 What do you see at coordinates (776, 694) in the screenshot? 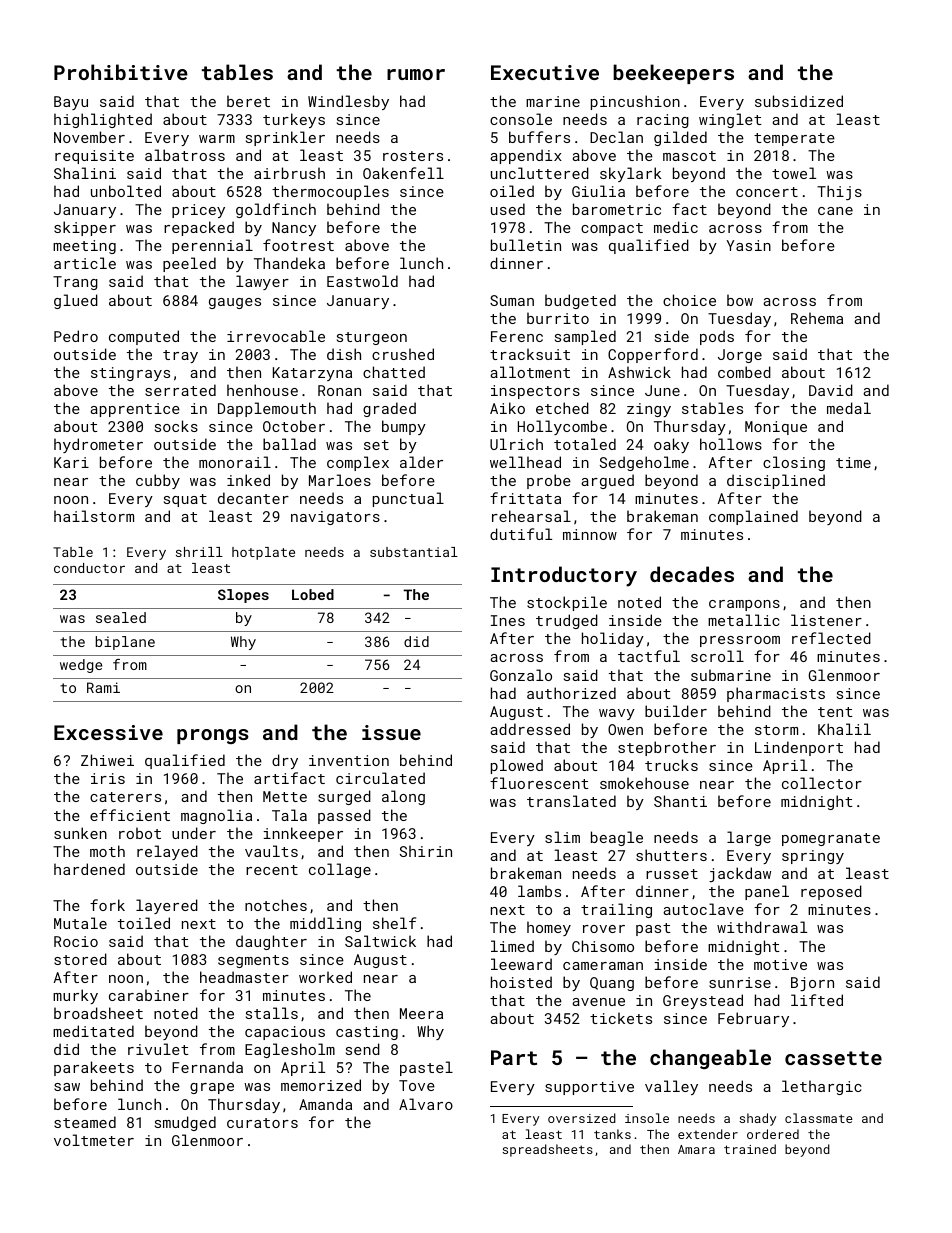
I see `pharmacists` at bounding box center [776, 694].
